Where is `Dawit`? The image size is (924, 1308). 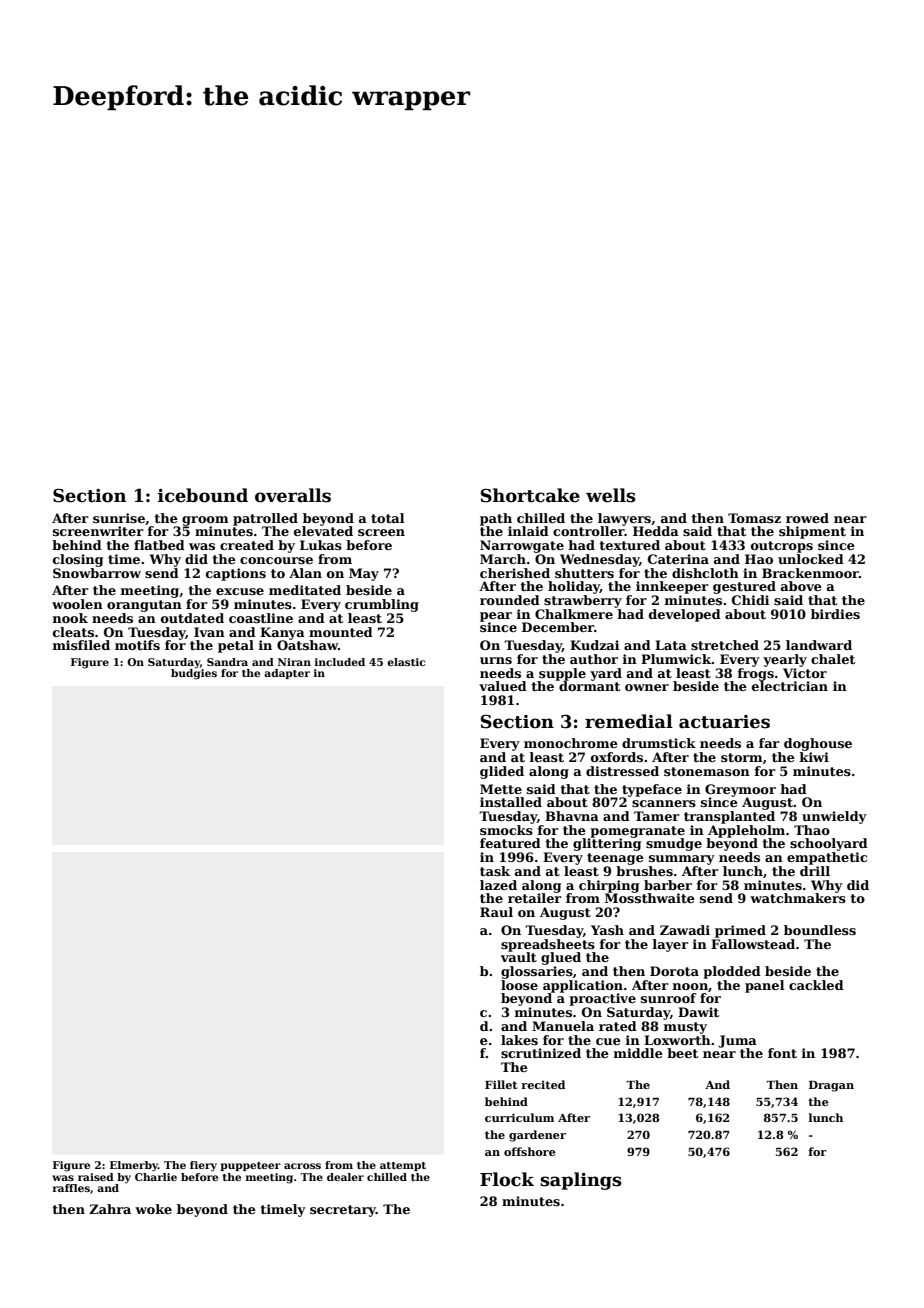
Dawit is located at coordinates (698, 1012).
